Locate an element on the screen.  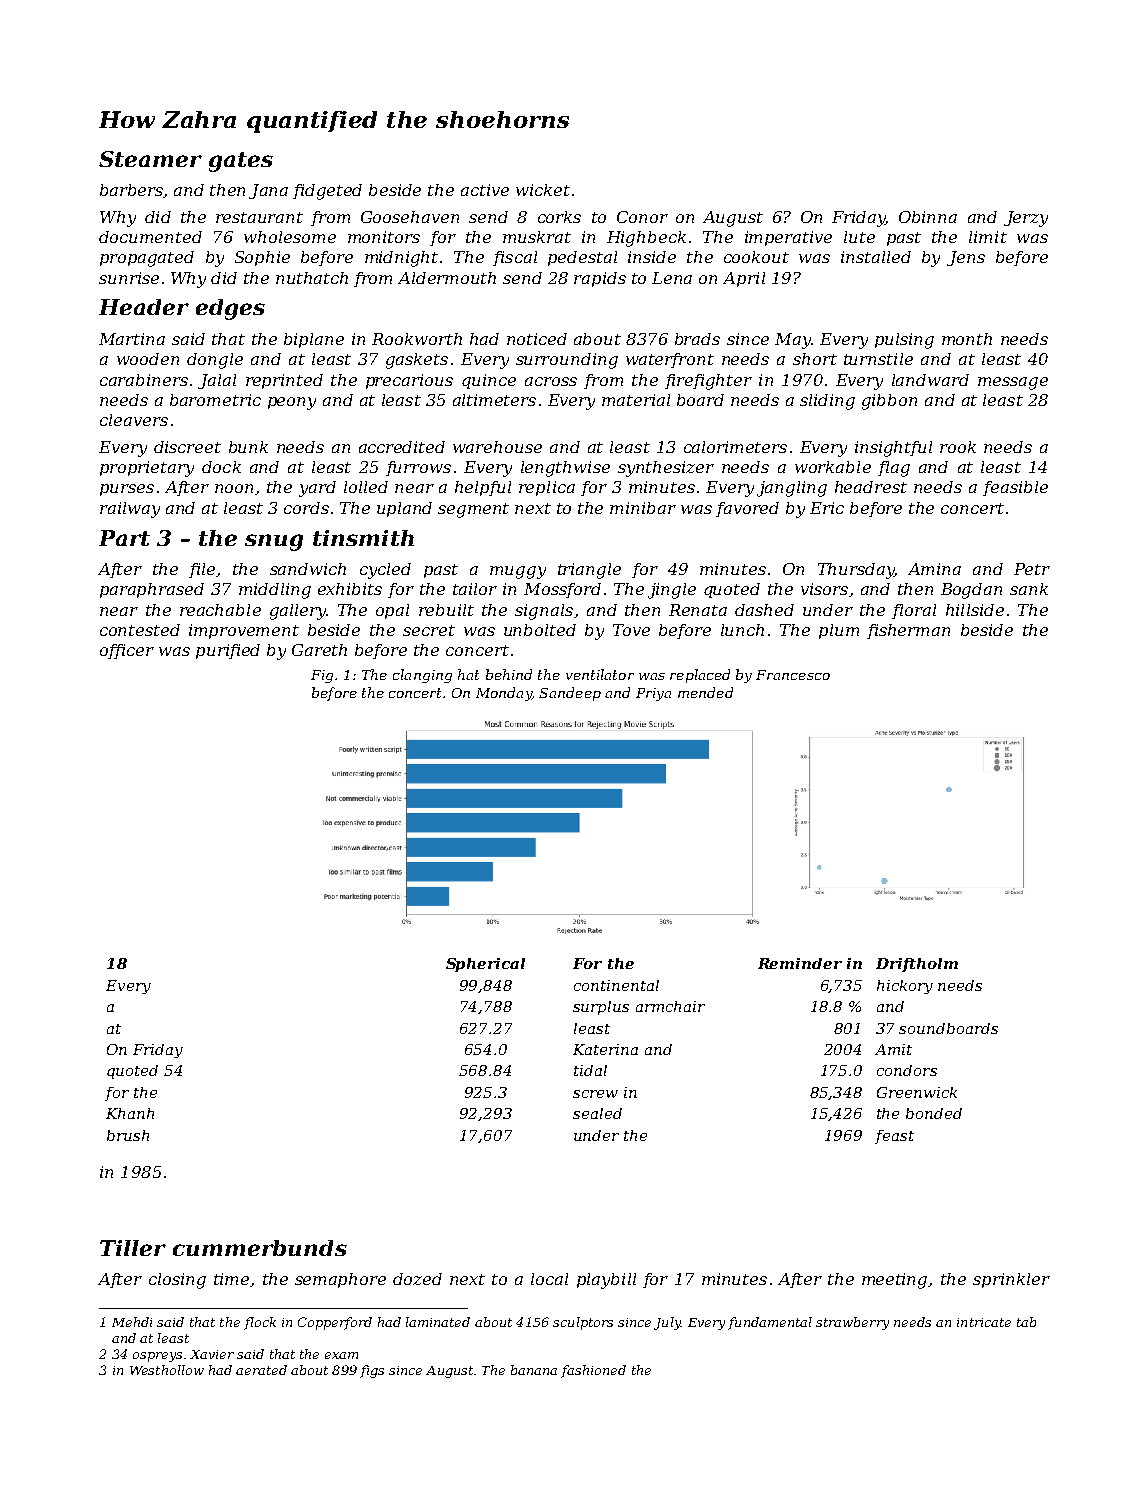
wicket is located at coordinates (543, 190).
